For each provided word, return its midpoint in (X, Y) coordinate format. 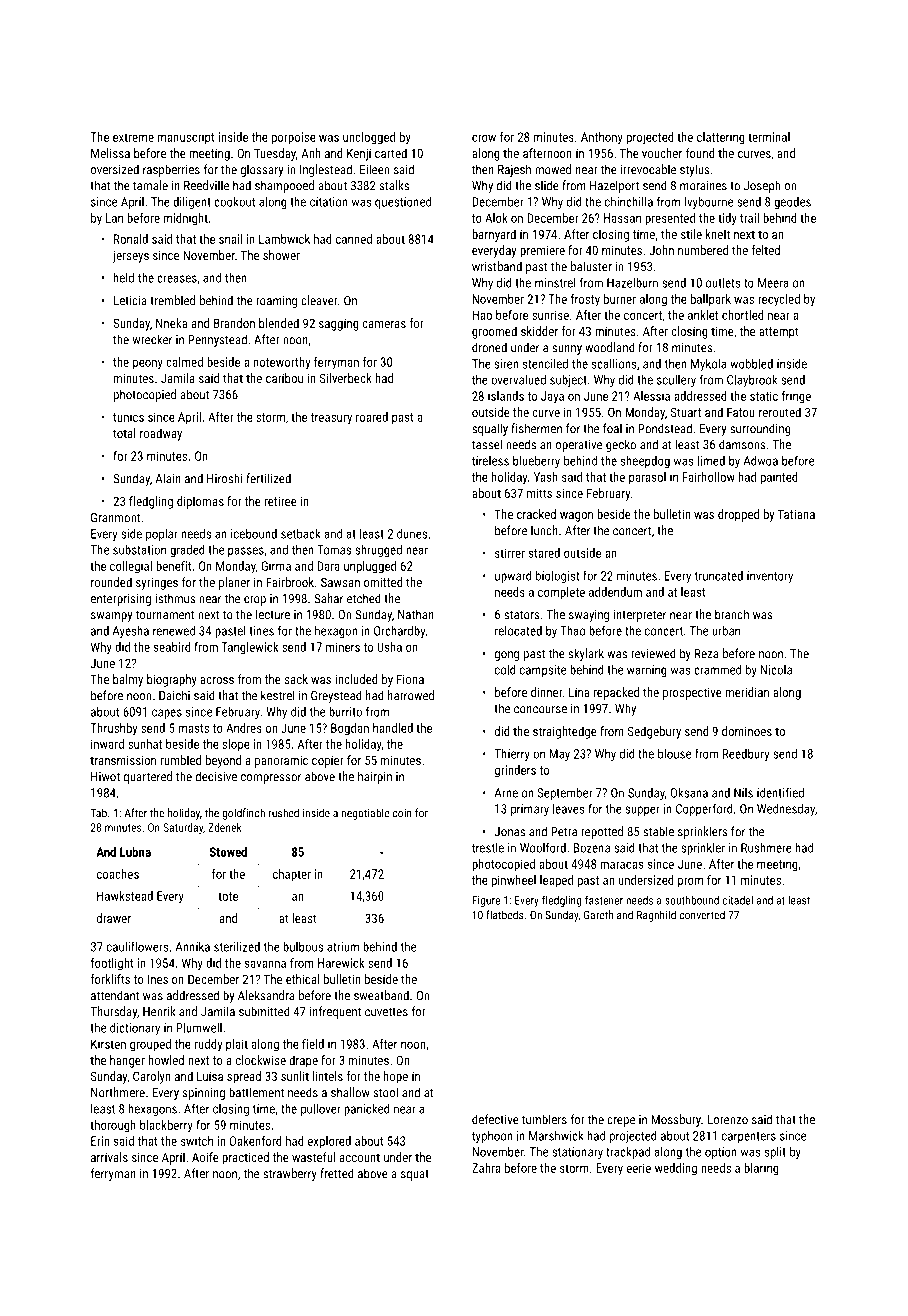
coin (402, 813)
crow (484, 138)
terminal (769, 137)
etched (364, 598)
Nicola (776, 670)
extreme (133, 137)
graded (187, 551)
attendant (115, 995)
